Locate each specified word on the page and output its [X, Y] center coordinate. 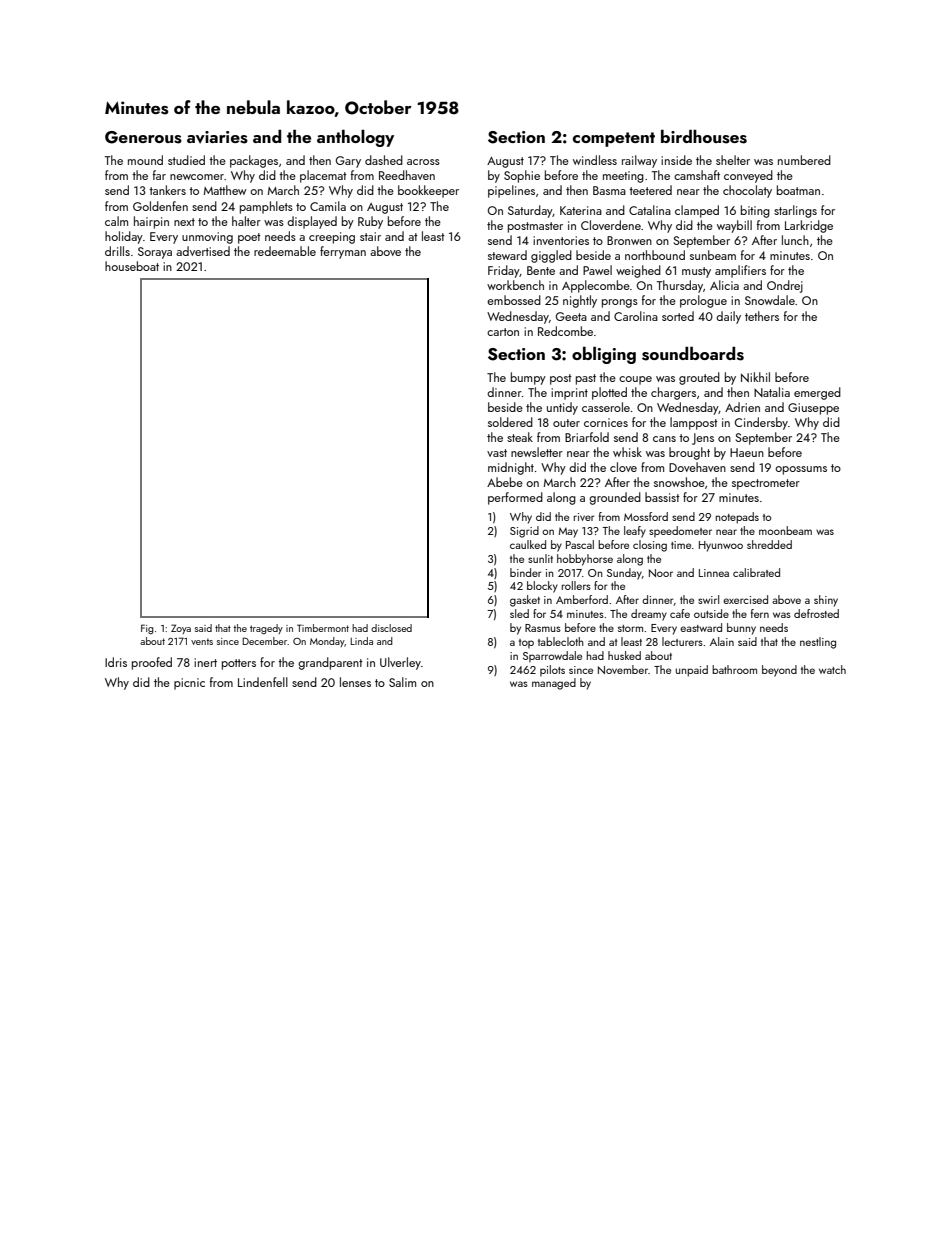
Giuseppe [813, 409]
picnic [189, 684]
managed [554, 684]
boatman [798, 190]
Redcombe [565, 331]
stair [370, 236]
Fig [147, 629]
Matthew [225, 190]
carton [503, 332]
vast [497, 453]
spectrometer [766, 484]
